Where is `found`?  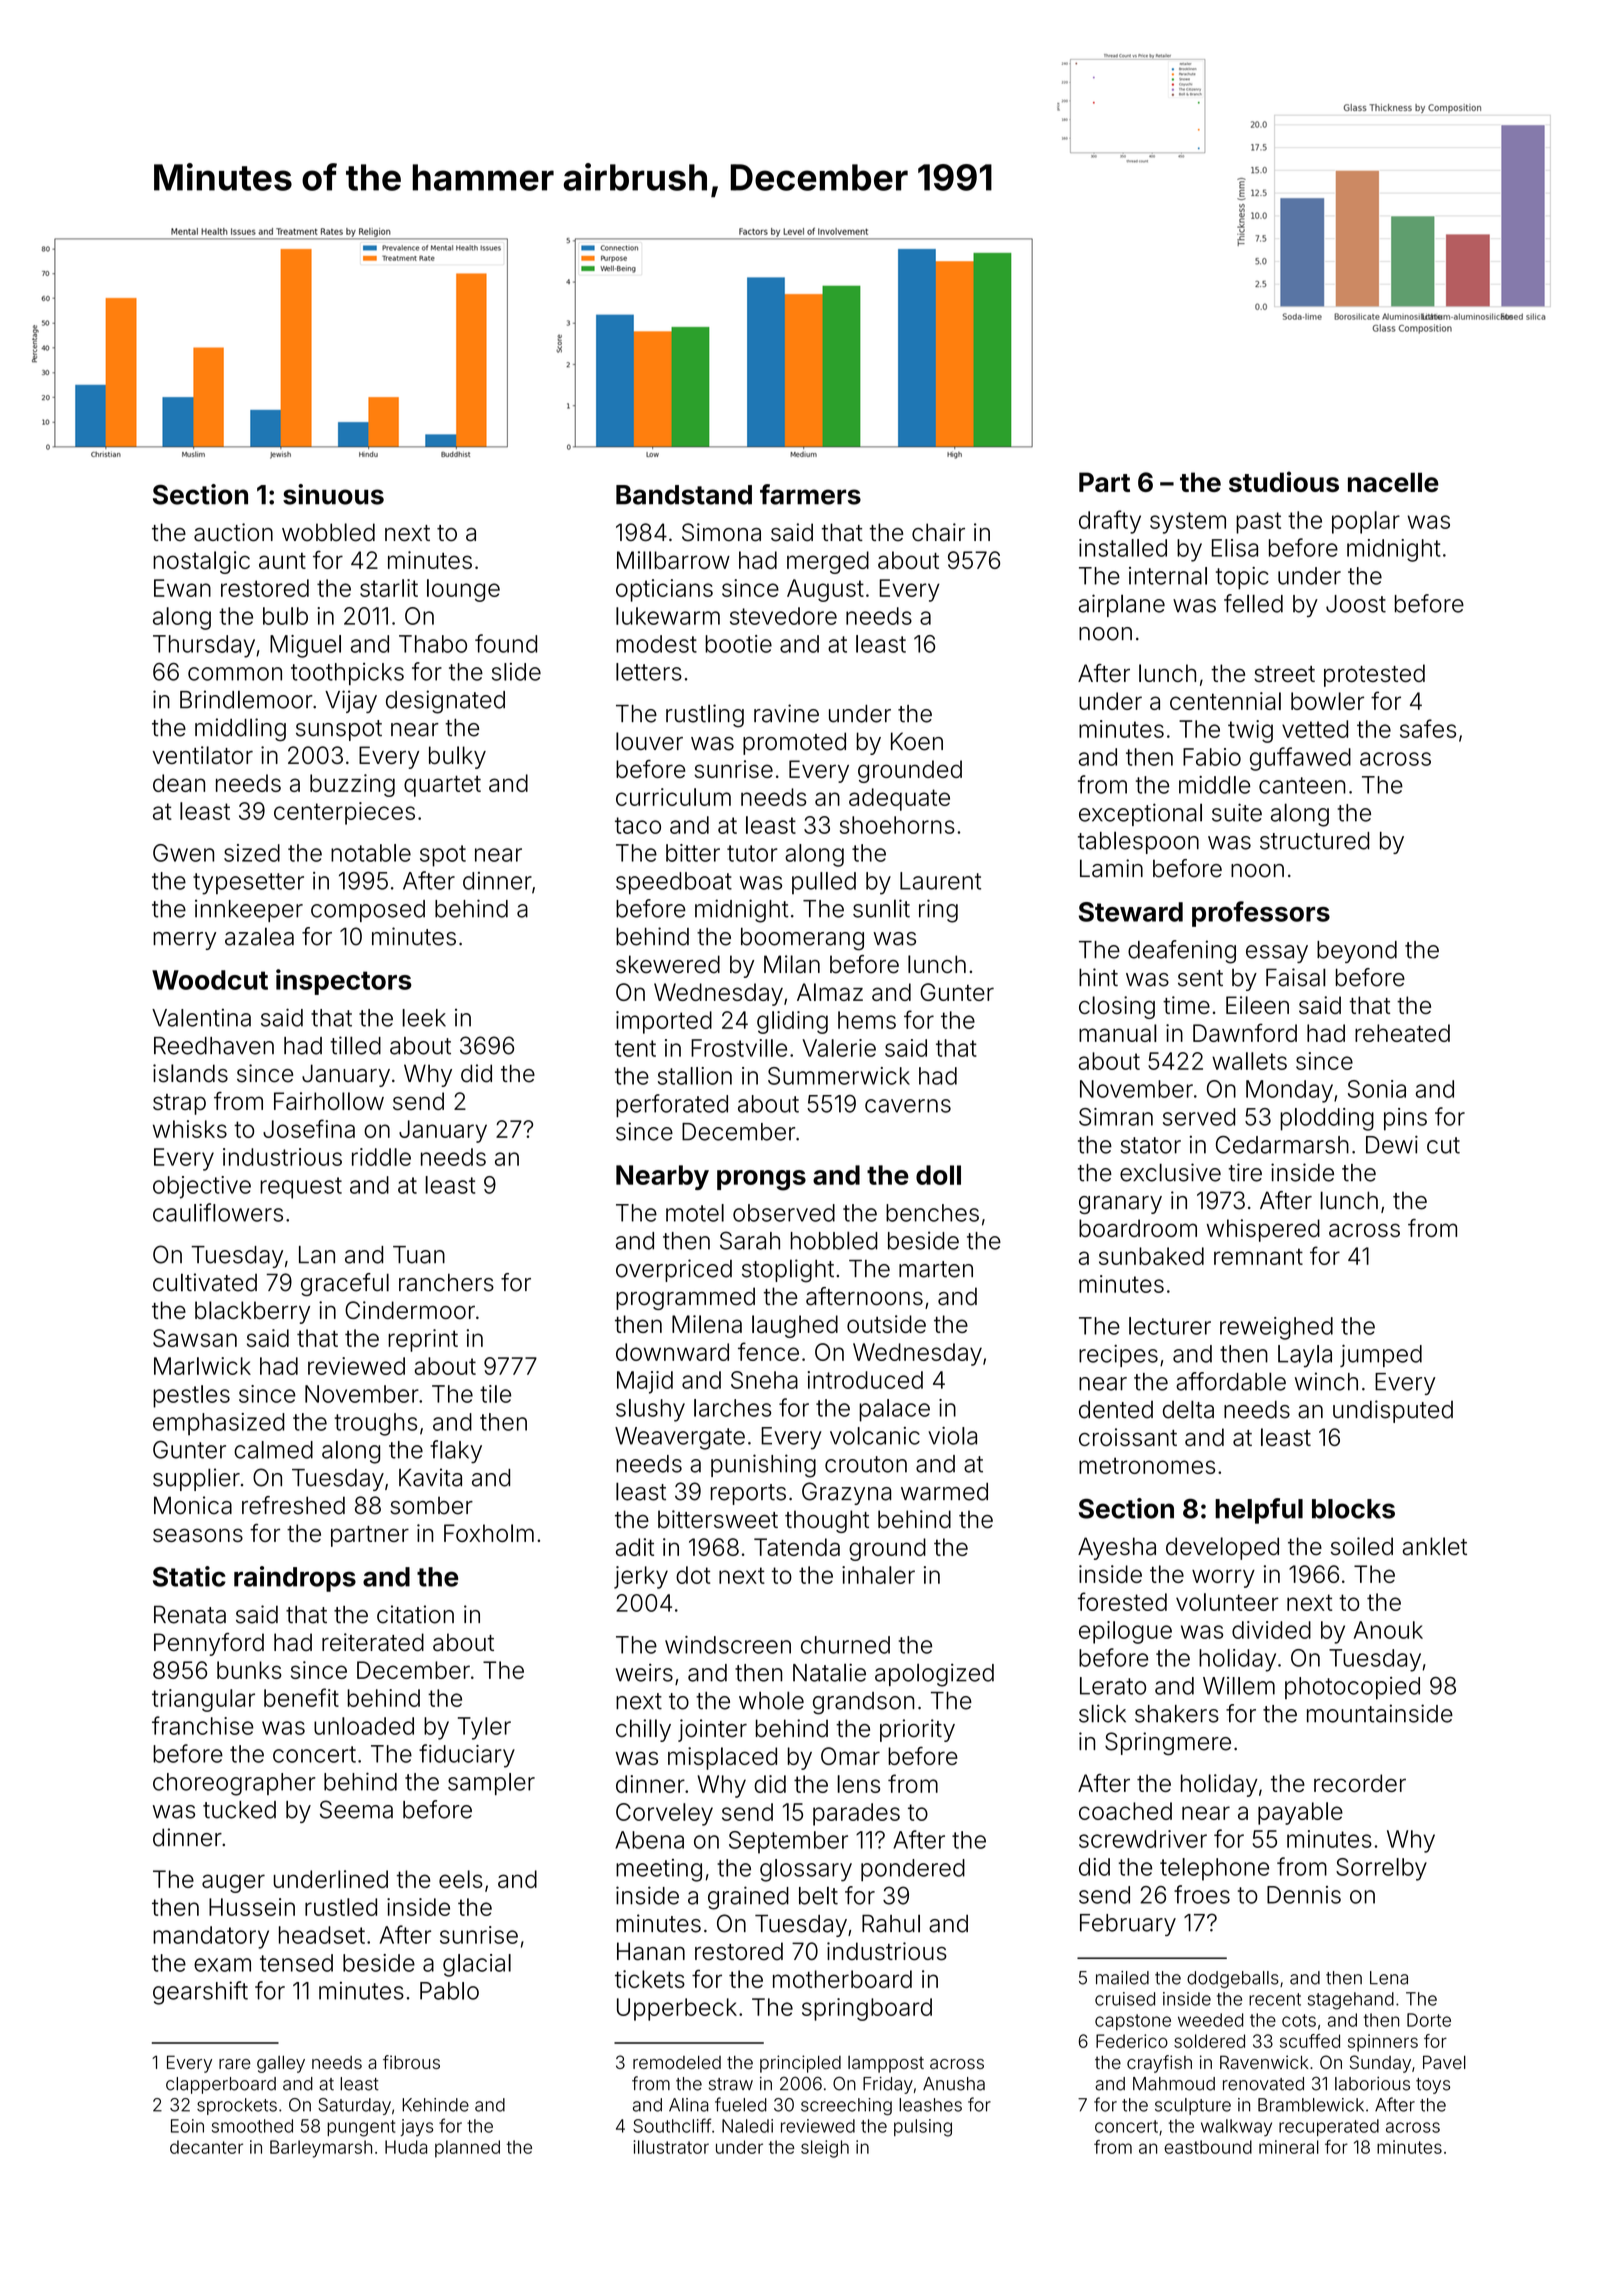
found is located at coordinates (506, 643).
